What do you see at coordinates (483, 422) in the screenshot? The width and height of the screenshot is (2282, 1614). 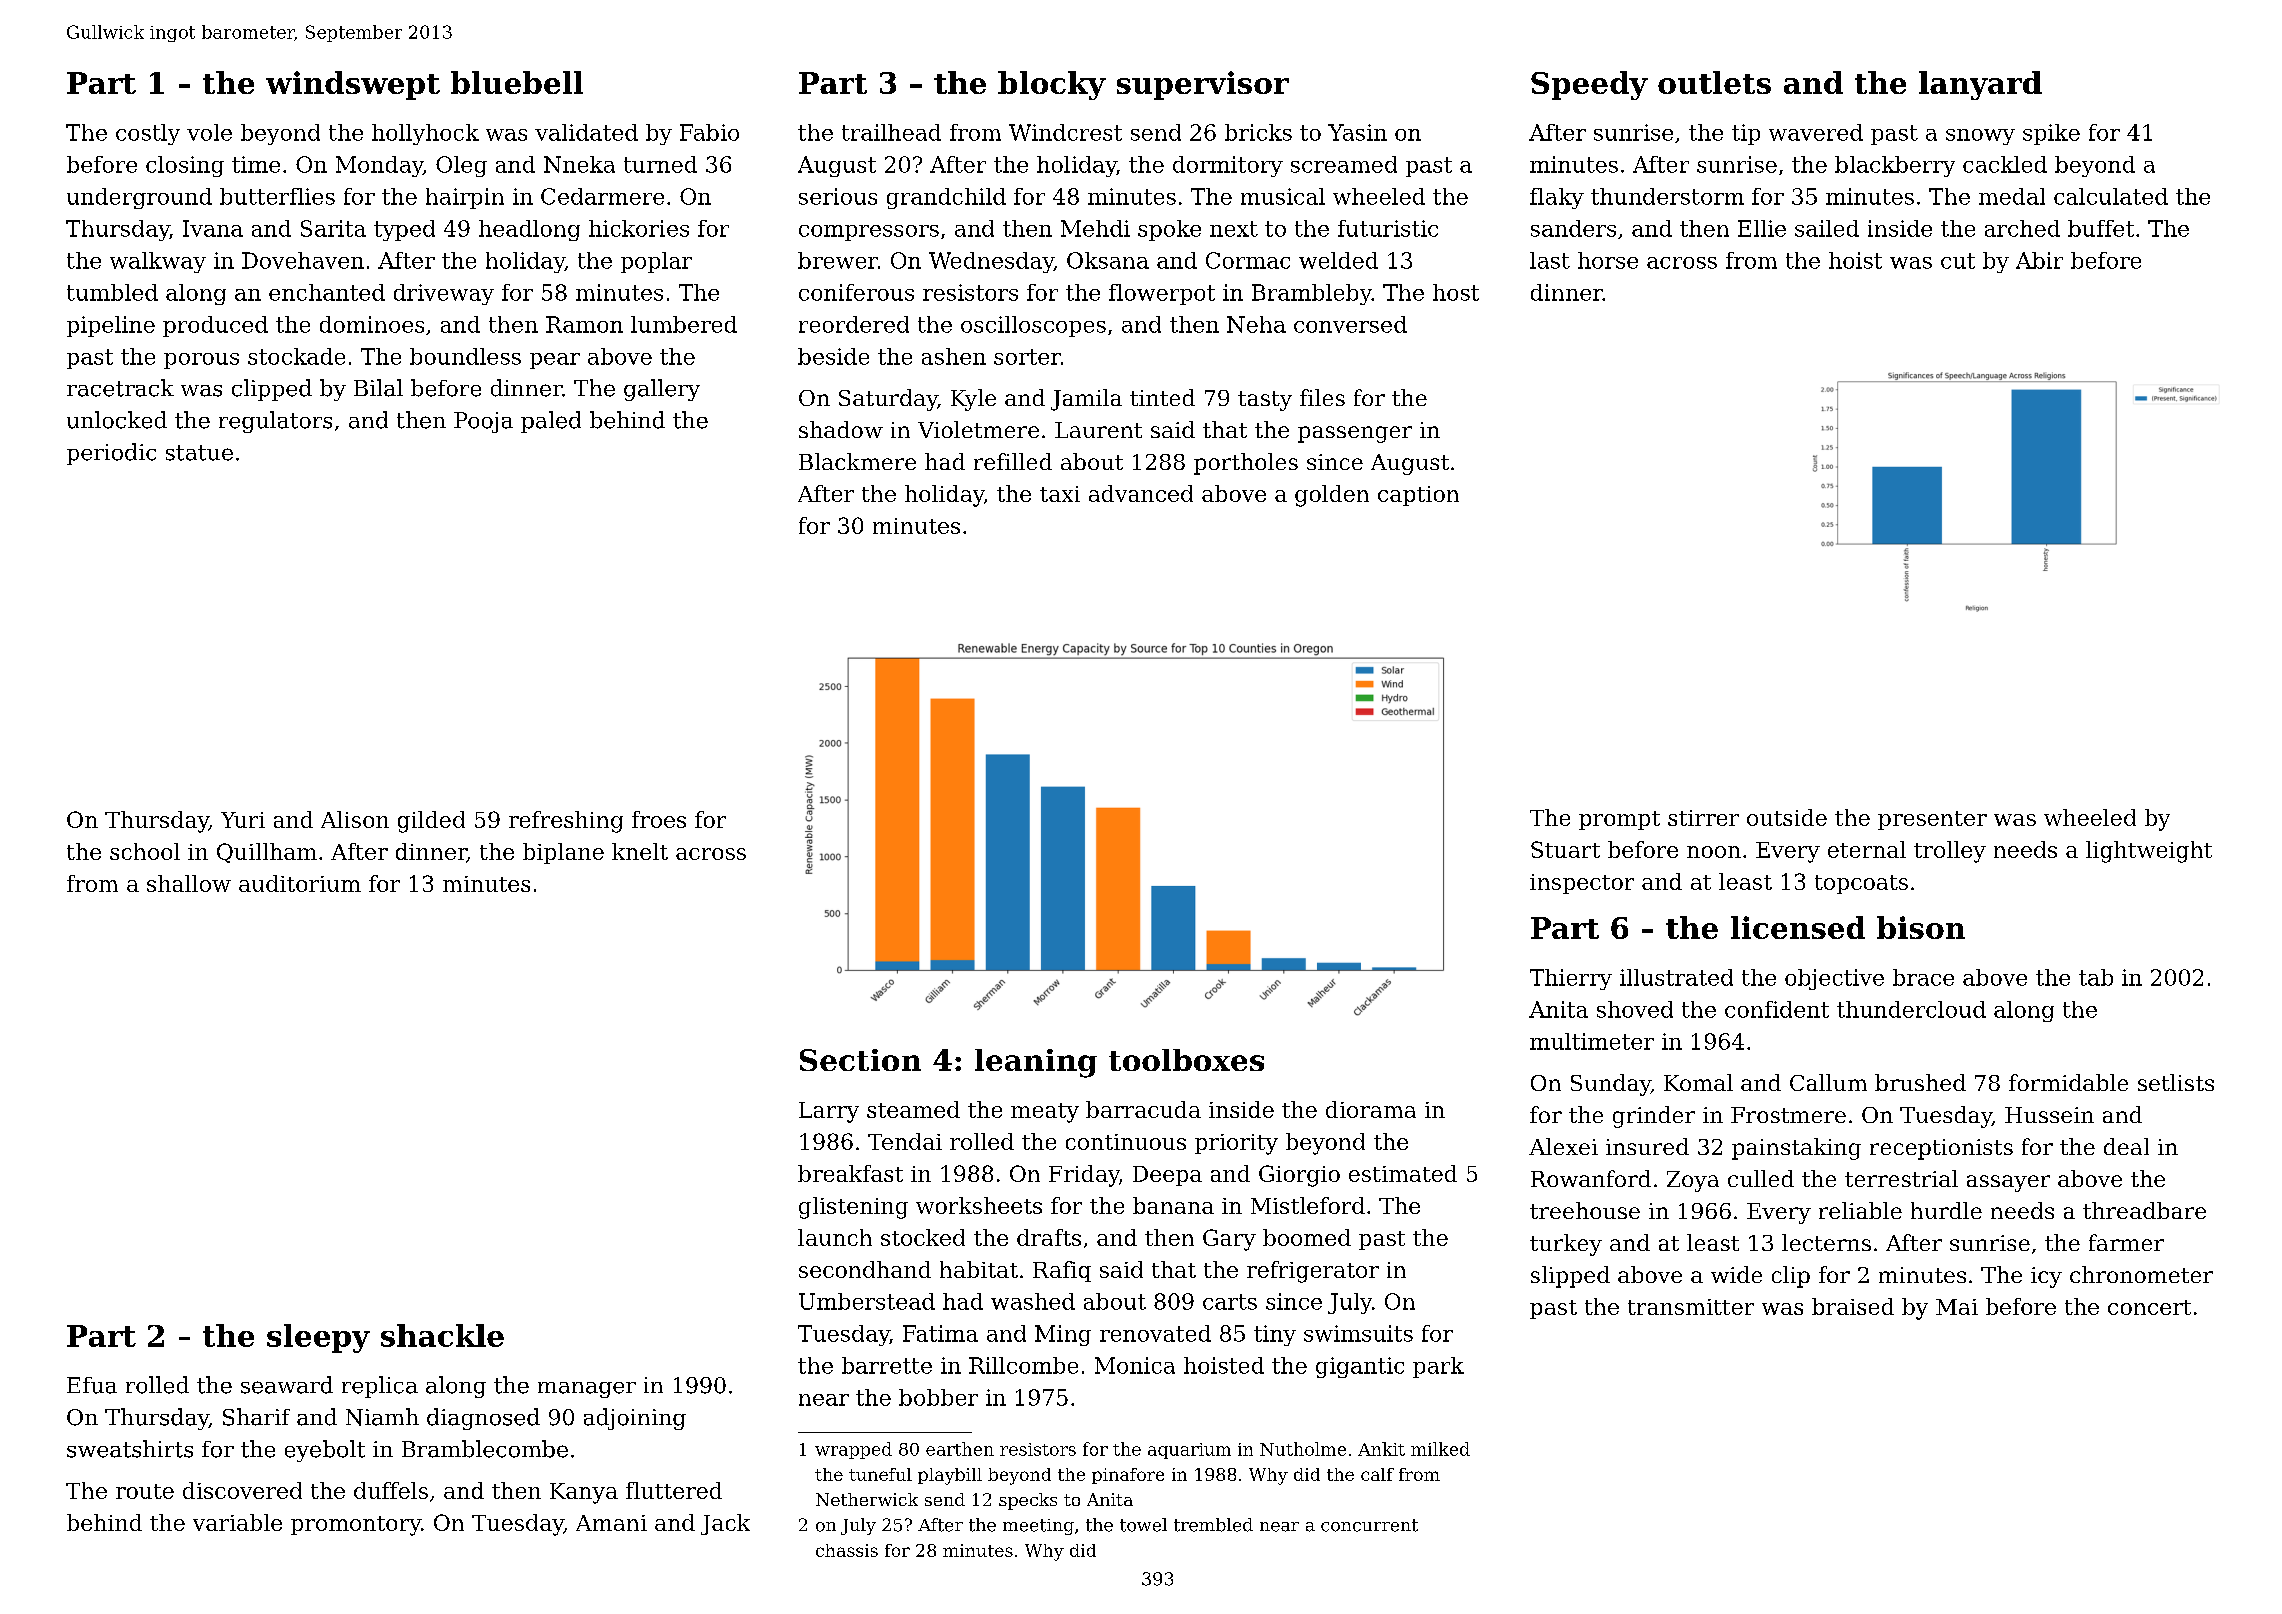 I see `Pooja` at bounding box center [483, 422].
